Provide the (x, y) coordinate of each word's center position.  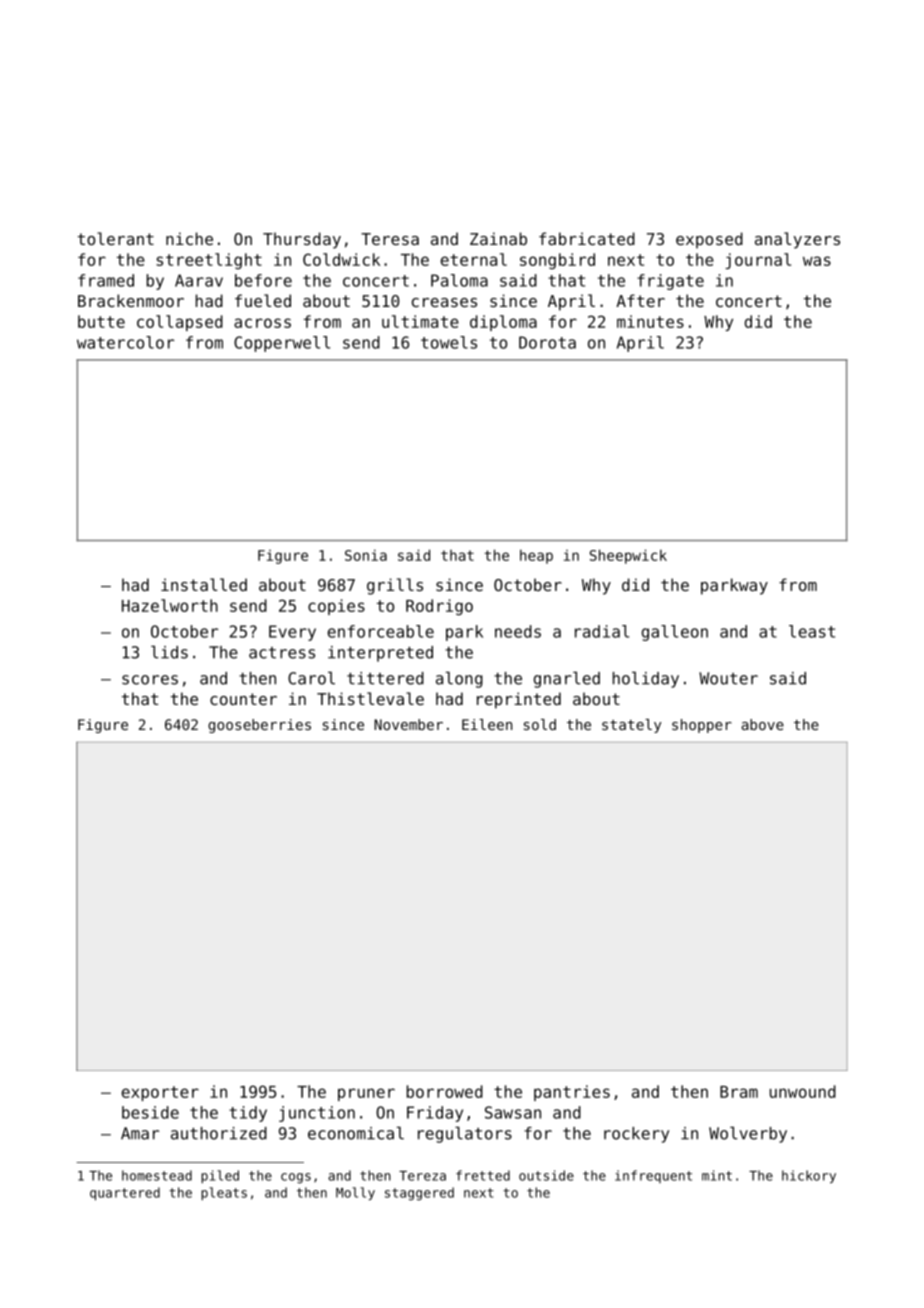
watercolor (125, 342)
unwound (803, 1091)
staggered (419, 1194)
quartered (125, 1194)
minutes (650, 321)
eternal (474, 259)
